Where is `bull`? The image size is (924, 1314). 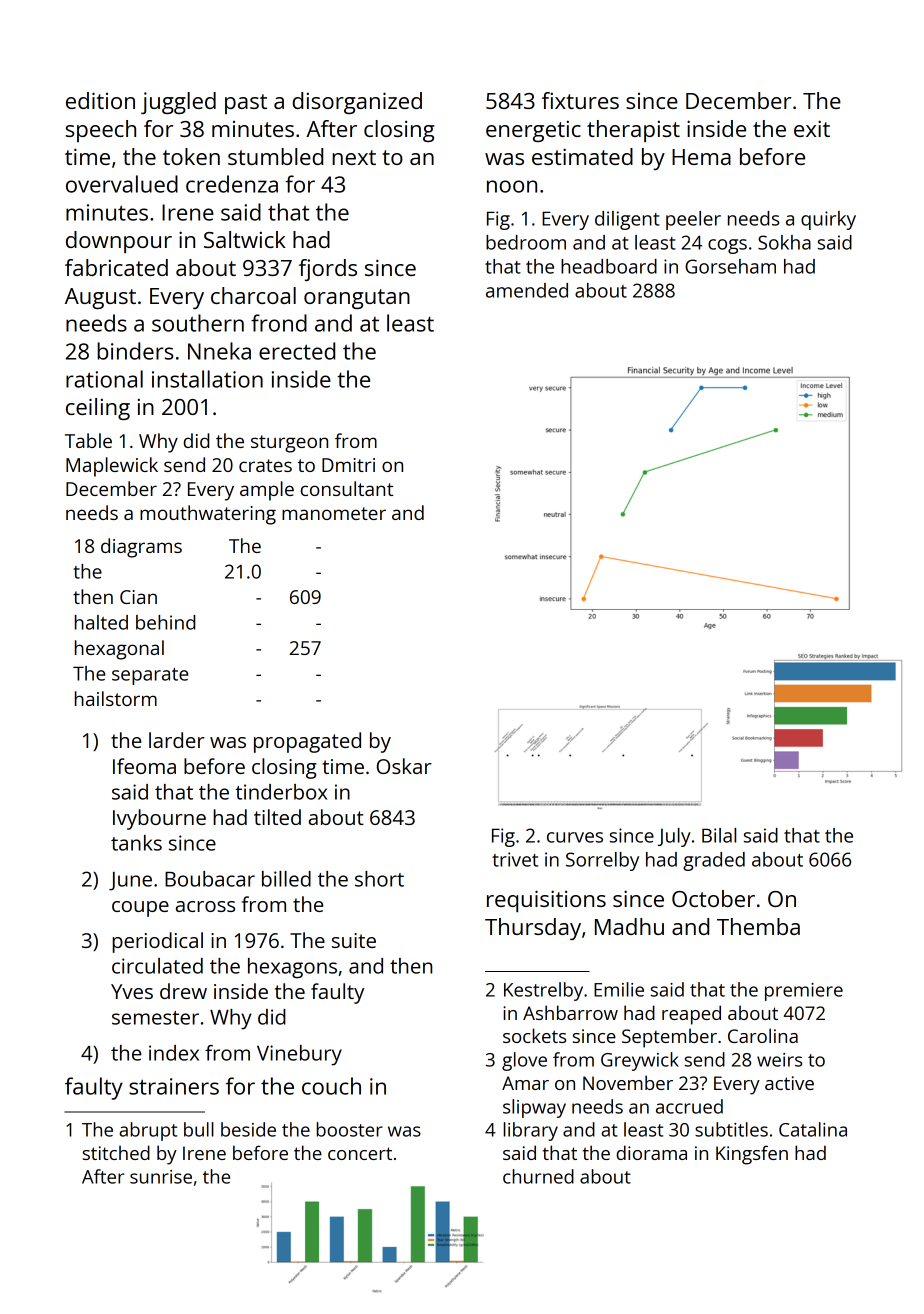
bull is located at coordinates (199, 1129).
